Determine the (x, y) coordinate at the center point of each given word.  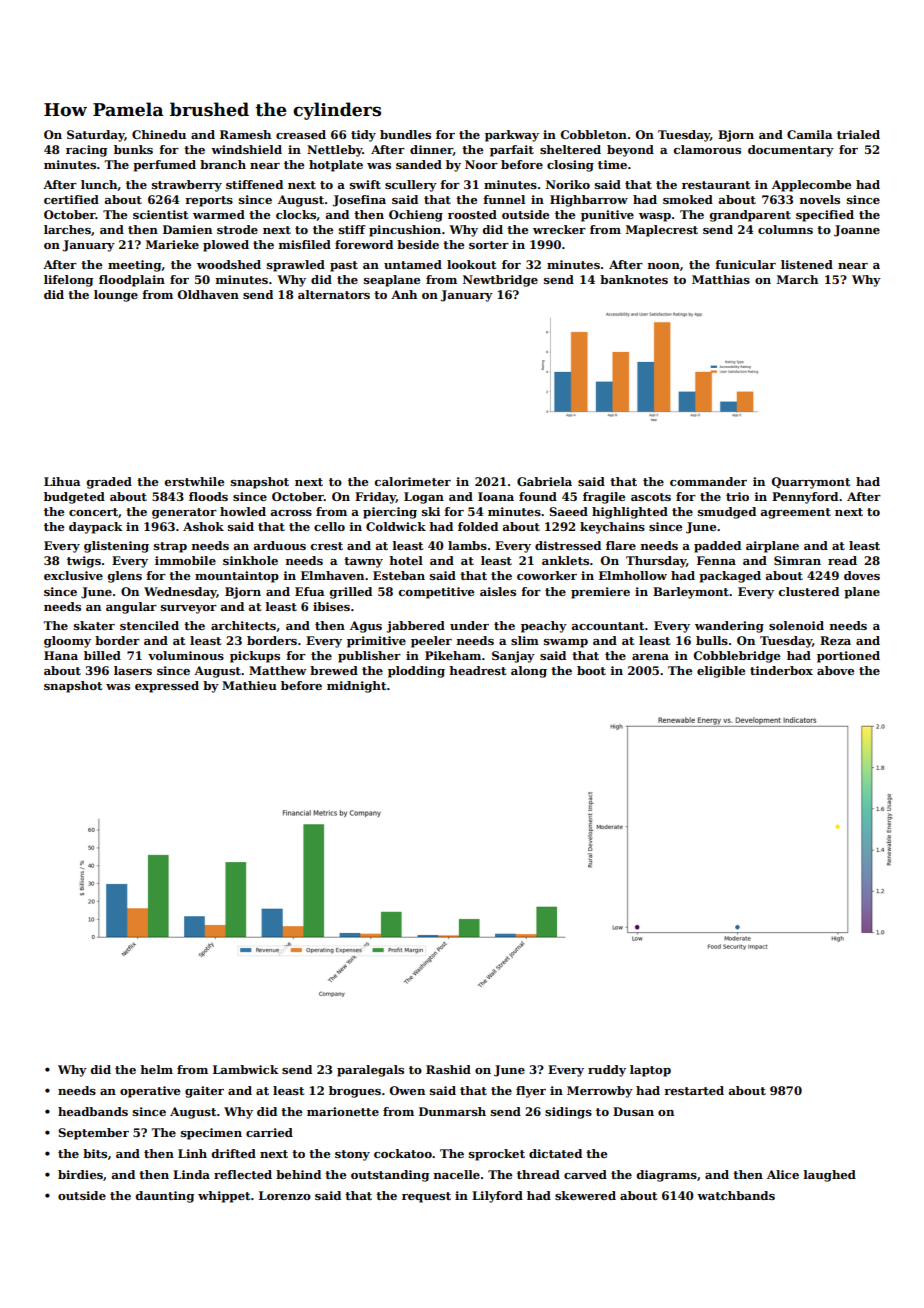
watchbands (736, 1195)
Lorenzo (285, 1195)
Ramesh (245, 134)
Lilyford (497, 1197)
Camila (810, 134)
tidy (363, 136)
